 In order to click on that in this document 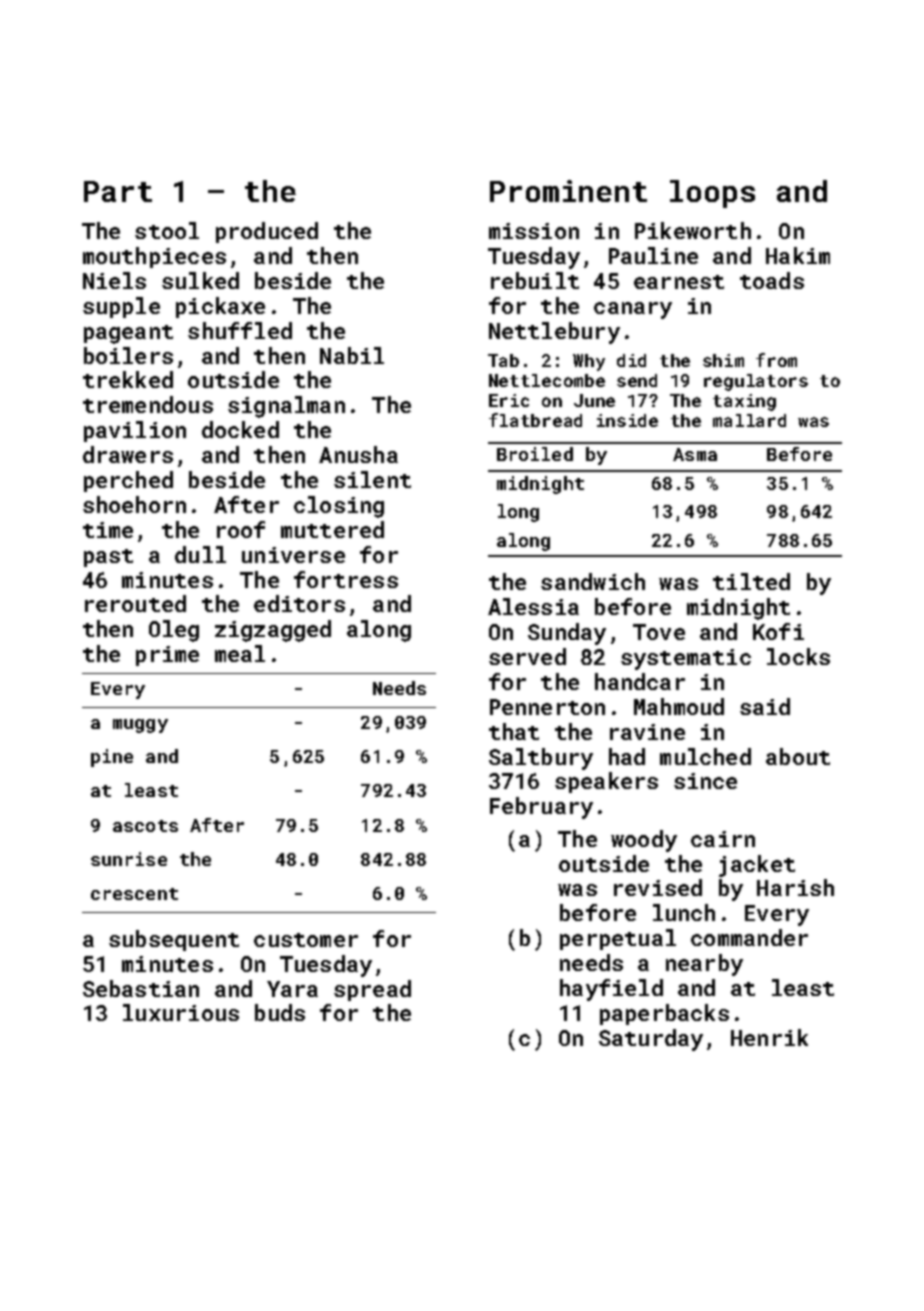, I will do `click(514, 731)`.
